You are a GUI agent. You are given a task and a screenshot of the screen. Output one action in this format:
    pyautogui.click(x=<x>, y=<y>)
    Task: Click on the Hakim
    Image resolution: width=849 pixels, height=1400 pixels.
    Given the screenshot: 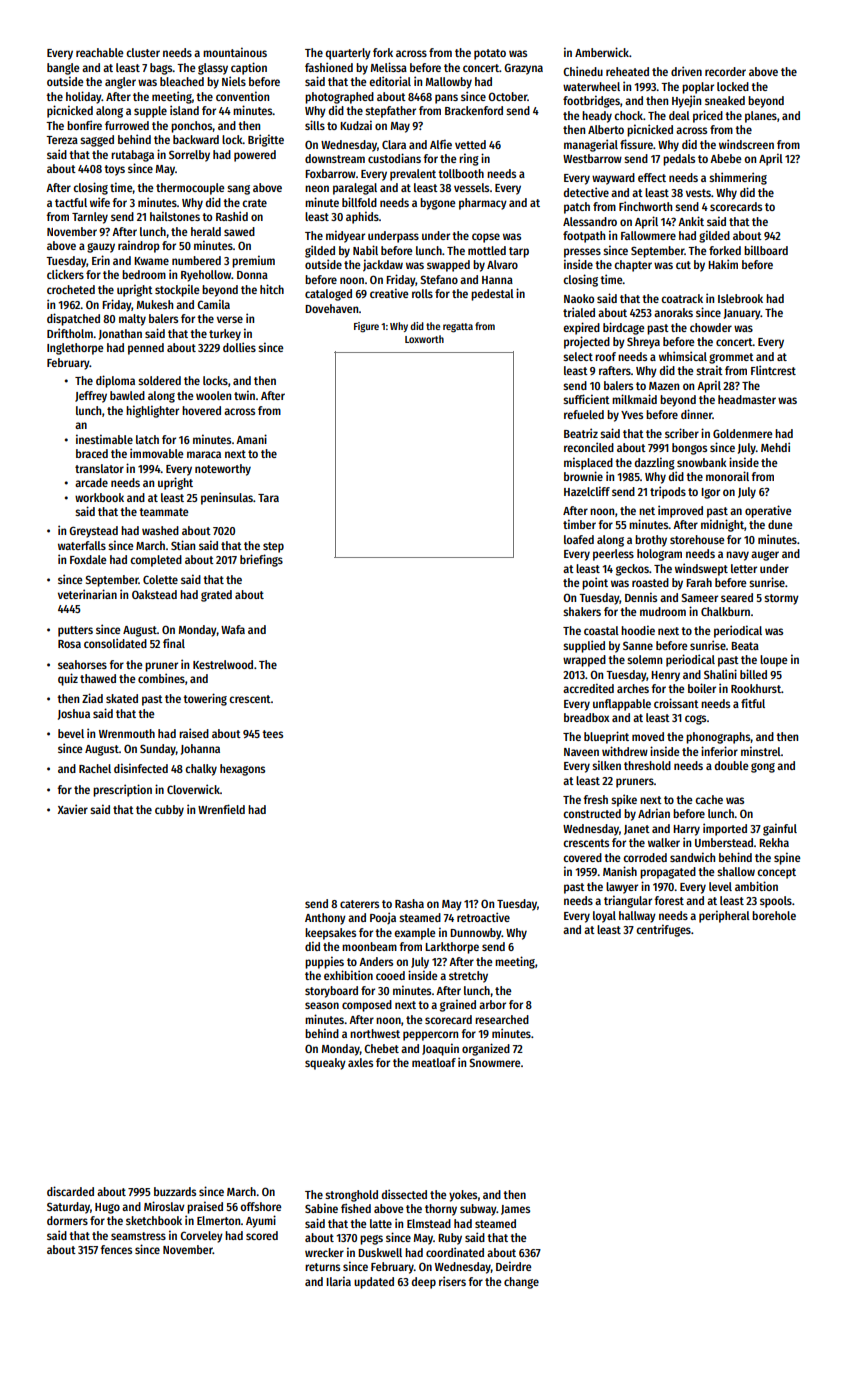 What is the action you would take?
    pyautogui.click(x=723, y=264)
